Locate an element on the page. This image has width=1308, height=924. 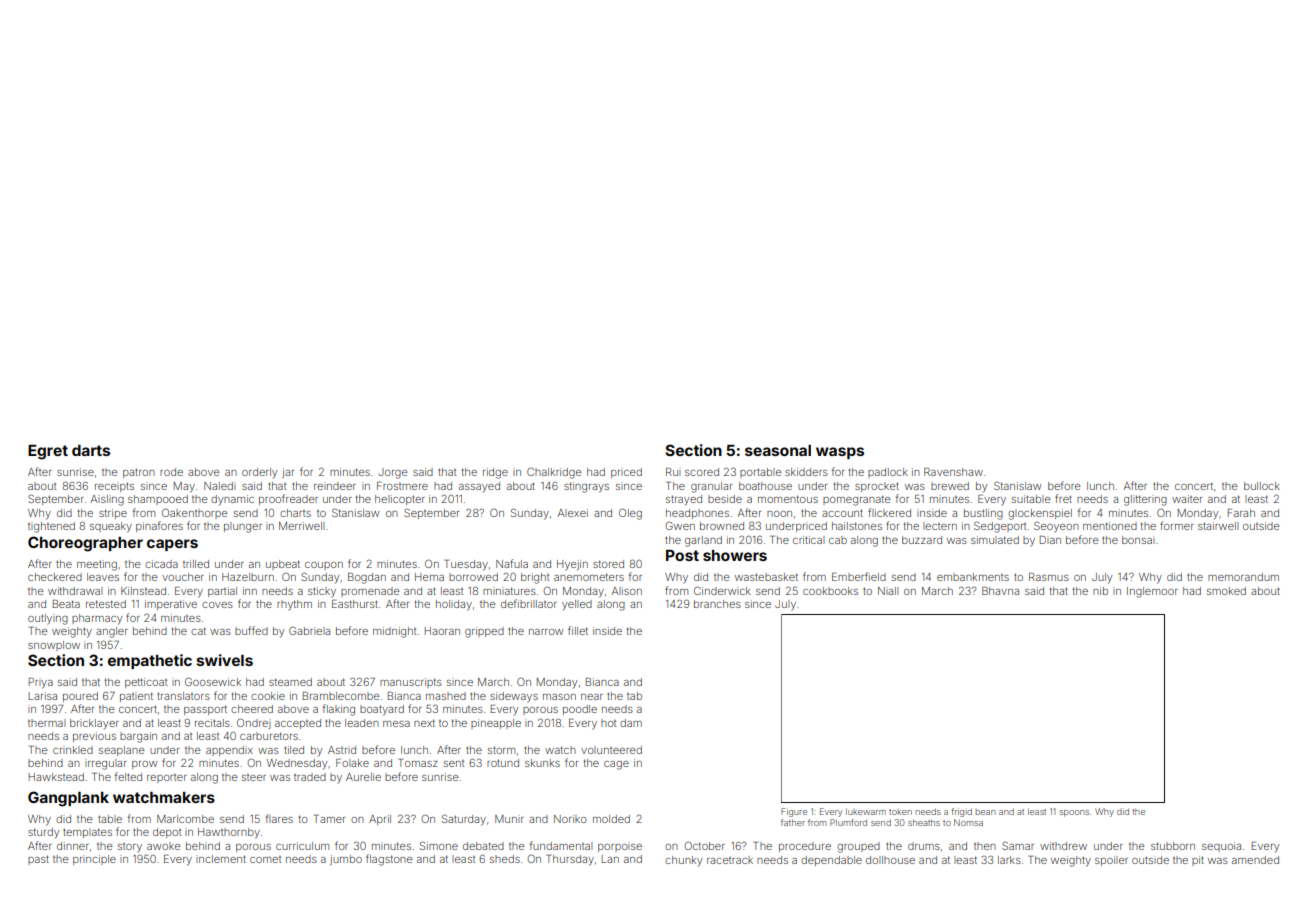
Egret is located at coordinates (48, 452).
